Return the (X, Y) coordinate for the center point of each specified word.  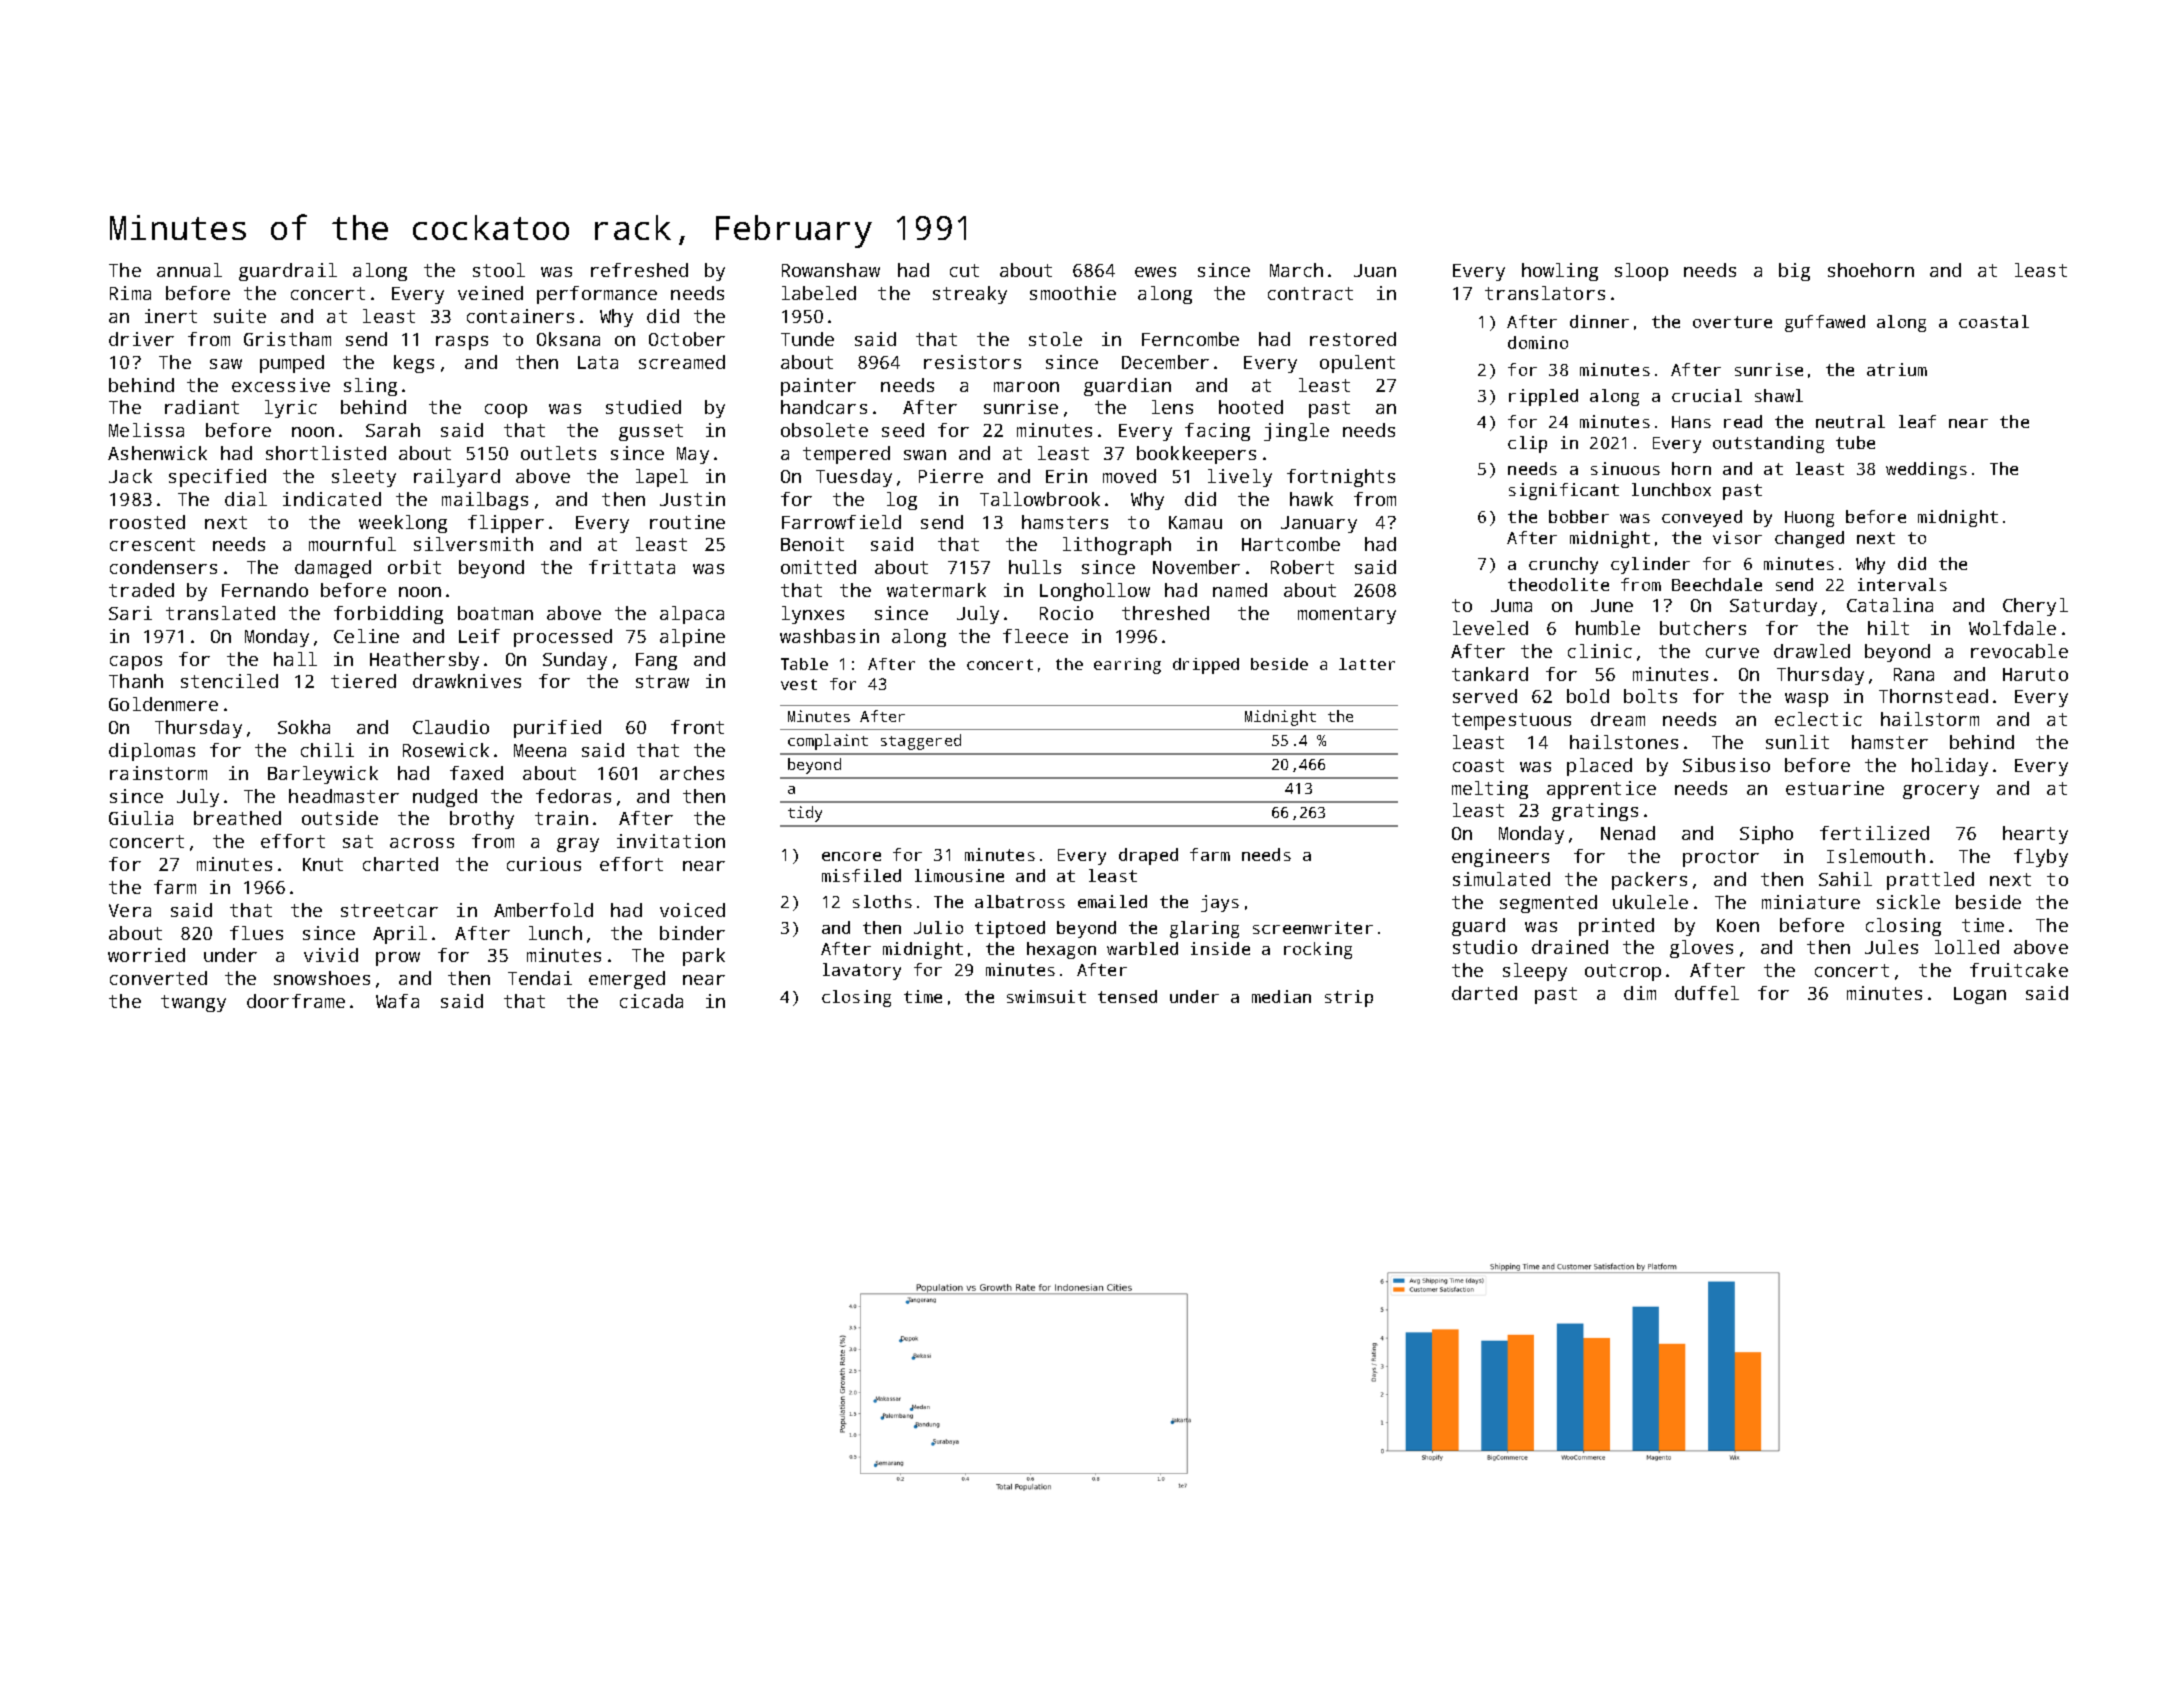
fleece (1035, 636)
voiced (692, 910)
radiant (202, 407)
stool (499, 270)
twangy (193, 1003)
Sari (130, 613)
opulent (1357, 364)
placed (1599, 767)
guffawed (1825, 323)
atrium (1897, 369)
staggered (921, 742)
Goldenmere (163, 704)
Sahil (1845, 879)
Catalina (1890, 605)
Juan (1375, 270)
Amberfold (543, 910)
